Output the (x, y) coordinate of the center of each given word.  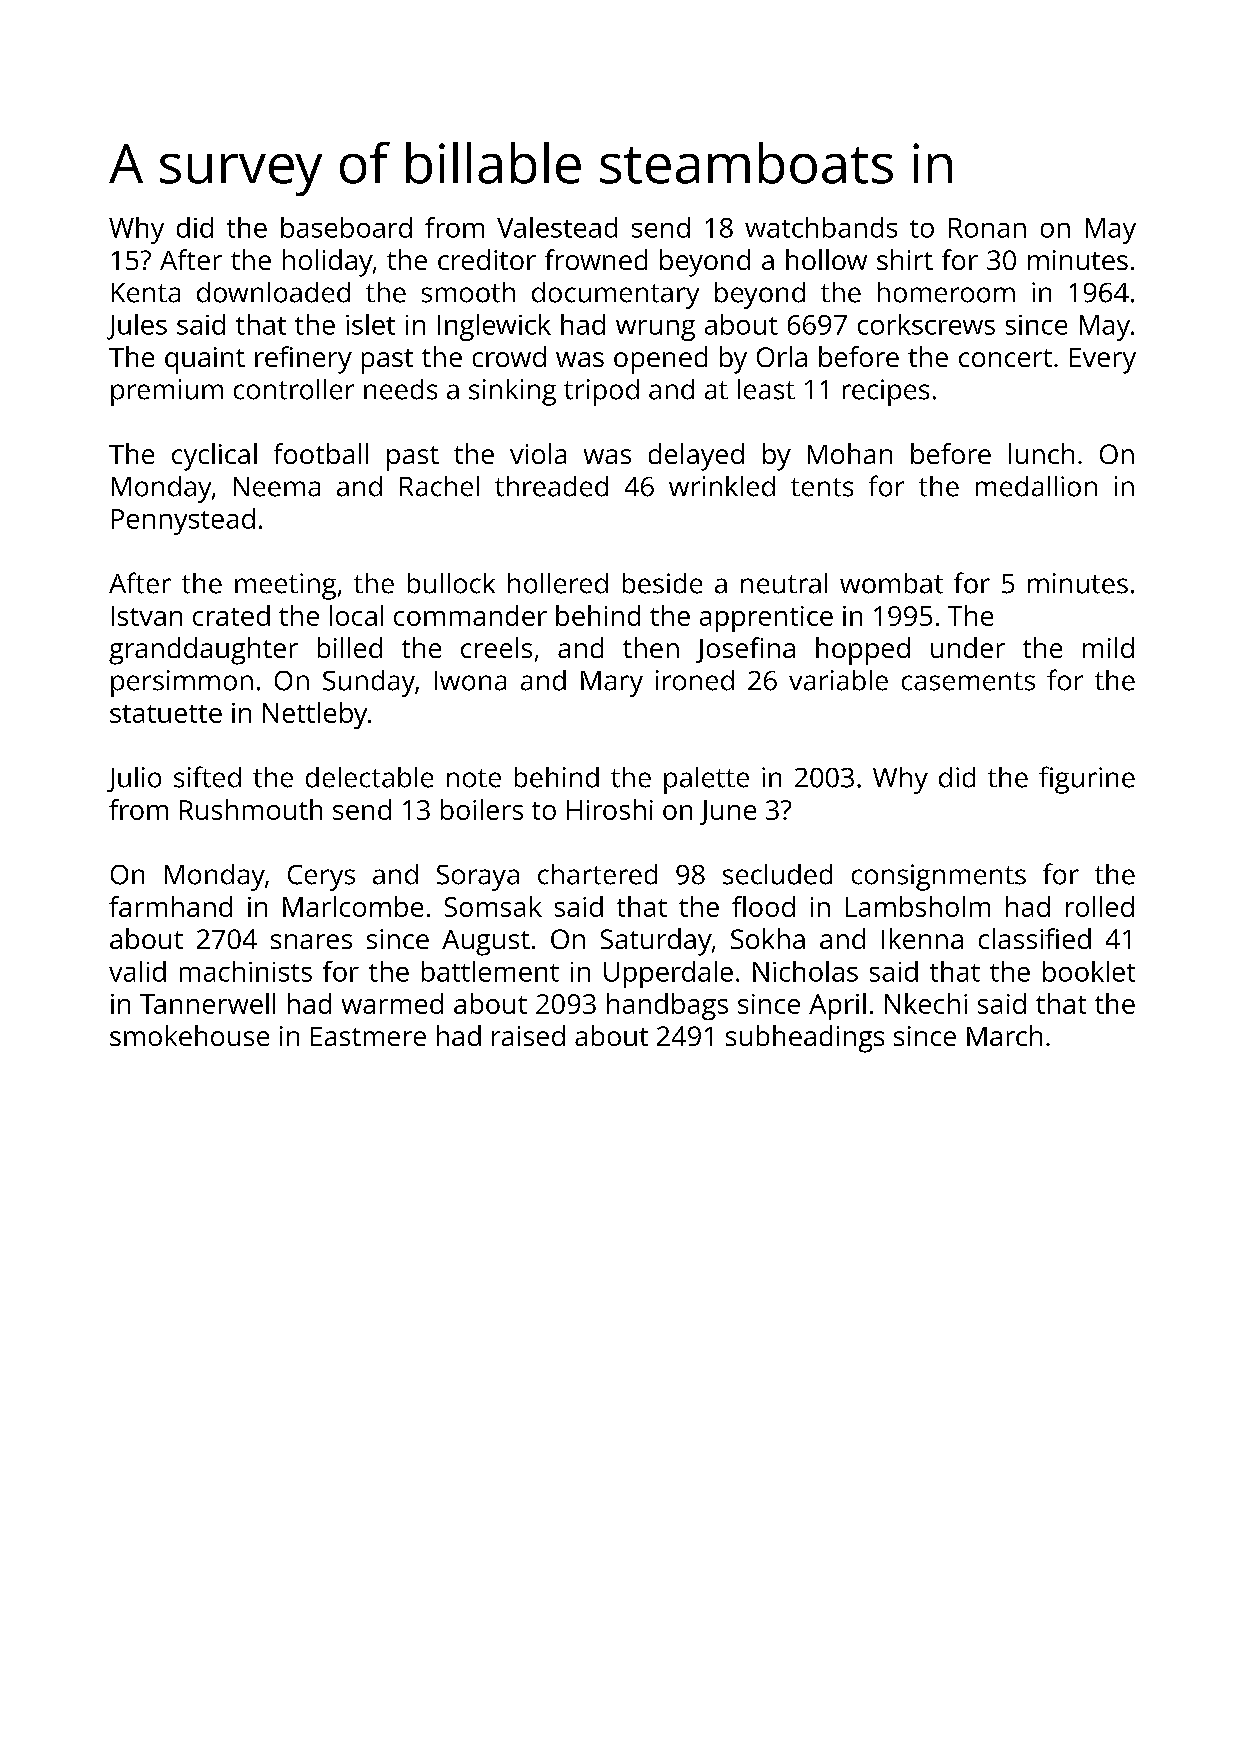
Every (1103, 361)
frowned (596, 259)
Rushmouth (251, 809)
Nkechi (926, 1003)
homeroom (946, 292)
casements (968, 681)
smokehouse (189, 1035)
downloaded (273, 292)
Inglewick (494, 327)
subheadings (805, 1039)
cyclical (214, 457)
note (474, 778)
